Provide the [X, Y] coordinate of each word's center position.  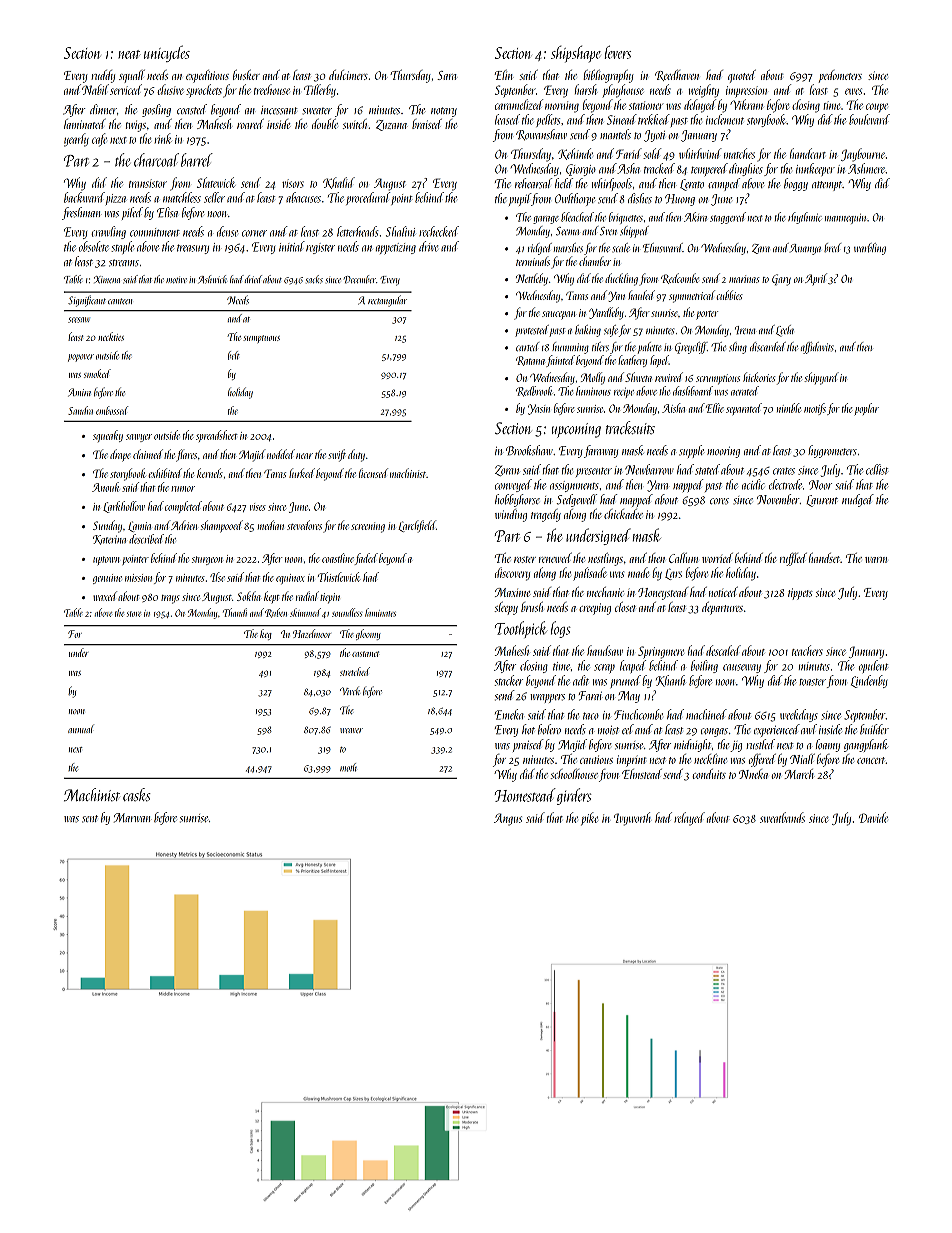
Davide [873, 817]
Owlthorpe [575, 199]
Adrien [184, 525]
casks [137, 794]
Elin [504, 75]
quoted [742, 76]
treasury [193, 249]
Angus [508, 819]
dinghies [746, 169]
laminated [85, 124]
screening [368, 527]
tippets [800, 594]
